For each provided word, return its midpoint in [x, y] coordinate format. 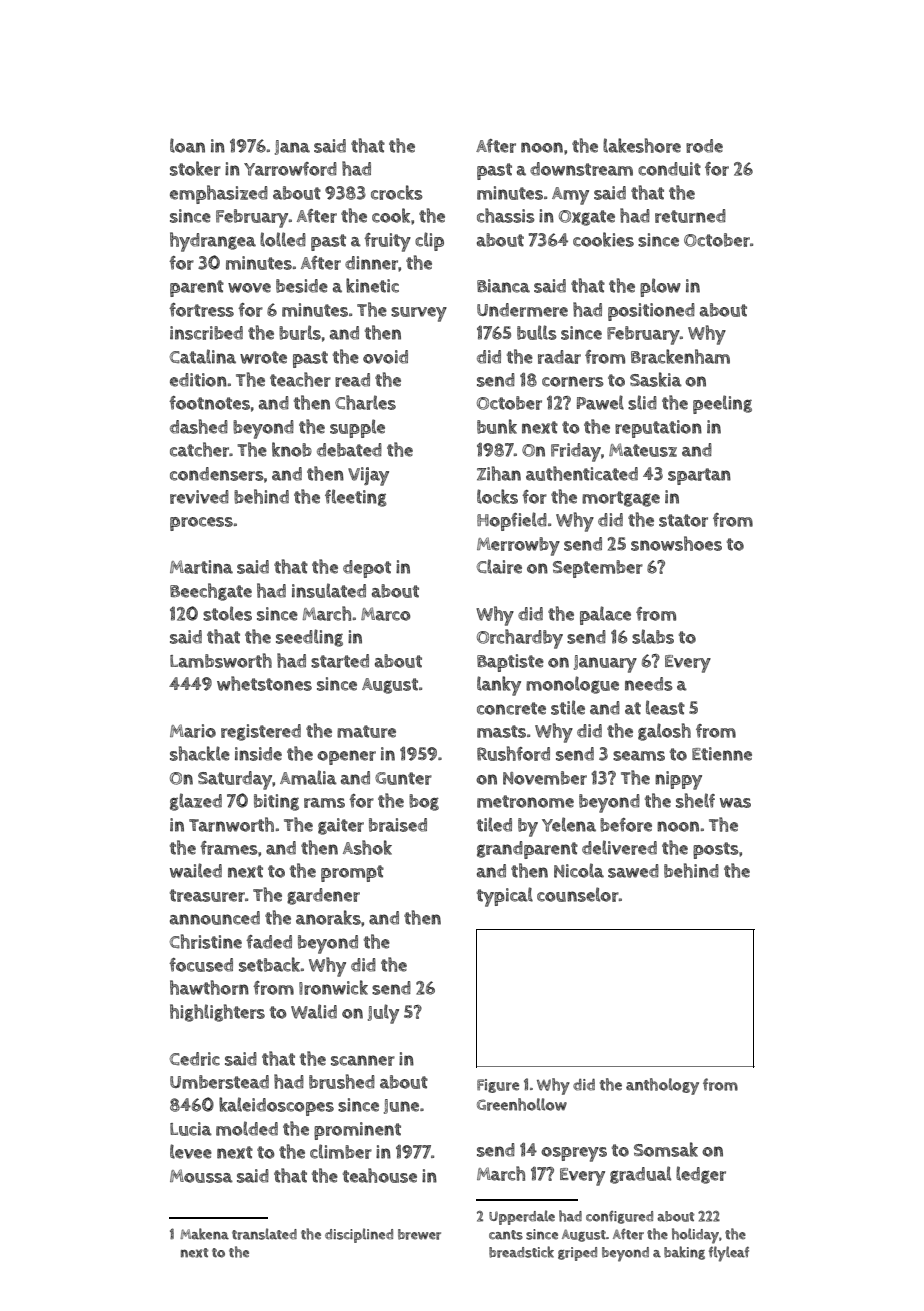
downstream [581, 169]
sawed [633, 871]
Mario [193, 731]
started [340, 661]
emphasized [219, 194]
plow [660, 287]
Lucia [191, 1129]
